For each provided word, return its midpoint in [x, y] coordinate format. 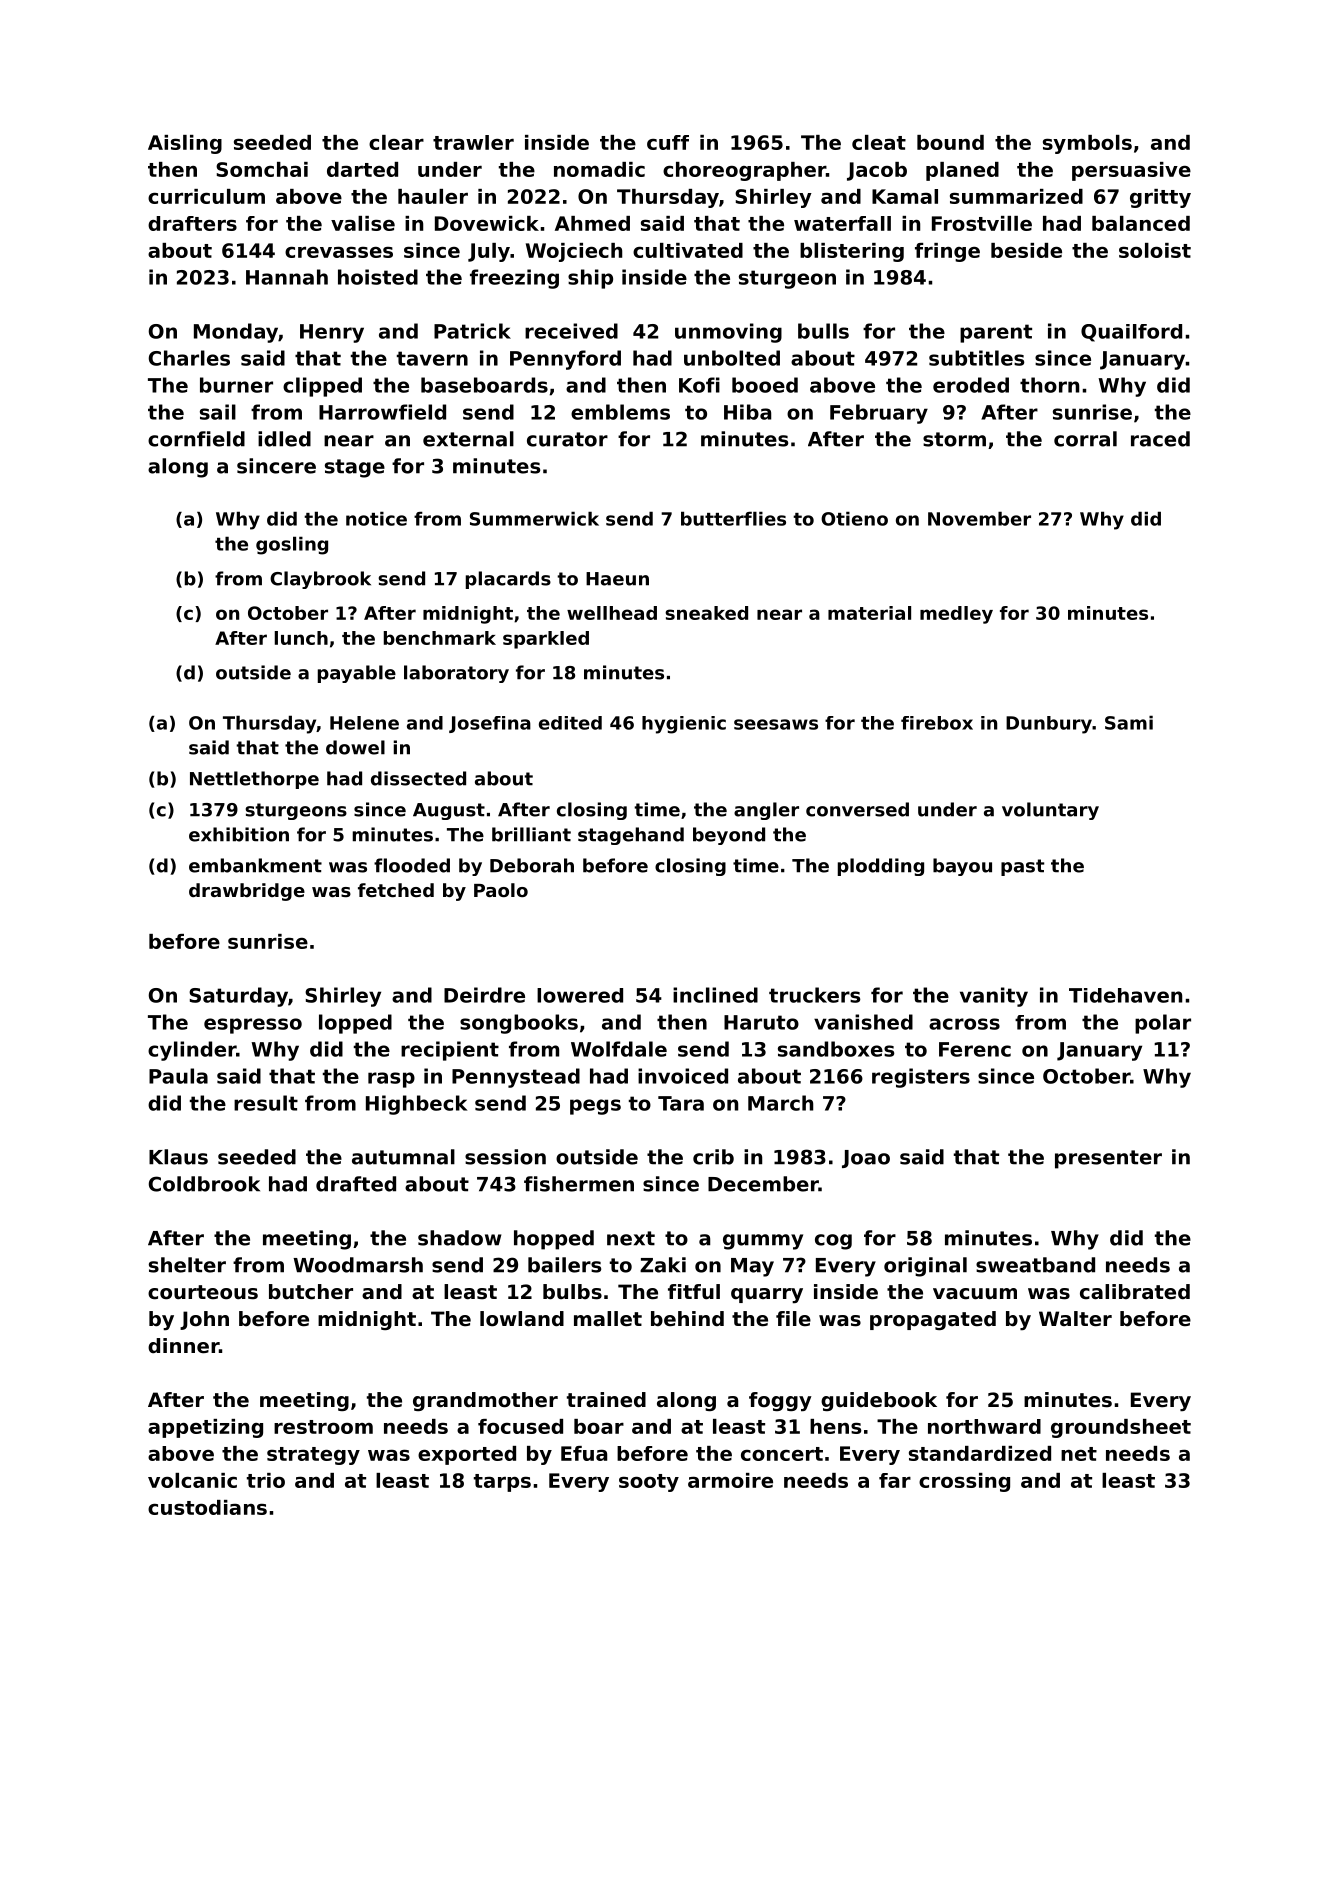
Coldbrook [204, 1184]
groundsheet [1121, 1428]
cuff [668, 142]
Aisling [185, 144]
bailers [564, 1265]
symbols [1087, 144]
